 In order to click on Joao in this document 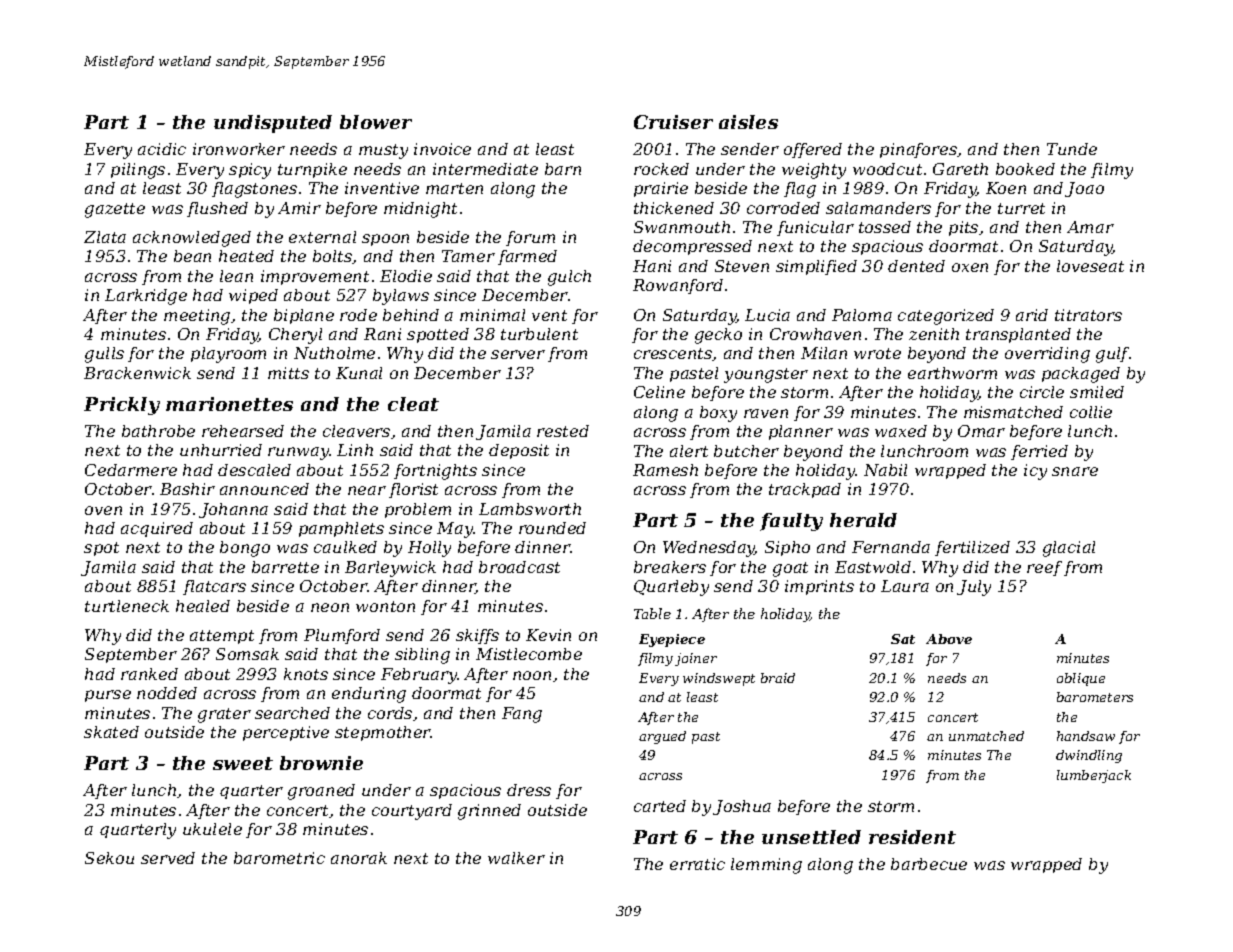, I will do `click(1084, 189)`.
